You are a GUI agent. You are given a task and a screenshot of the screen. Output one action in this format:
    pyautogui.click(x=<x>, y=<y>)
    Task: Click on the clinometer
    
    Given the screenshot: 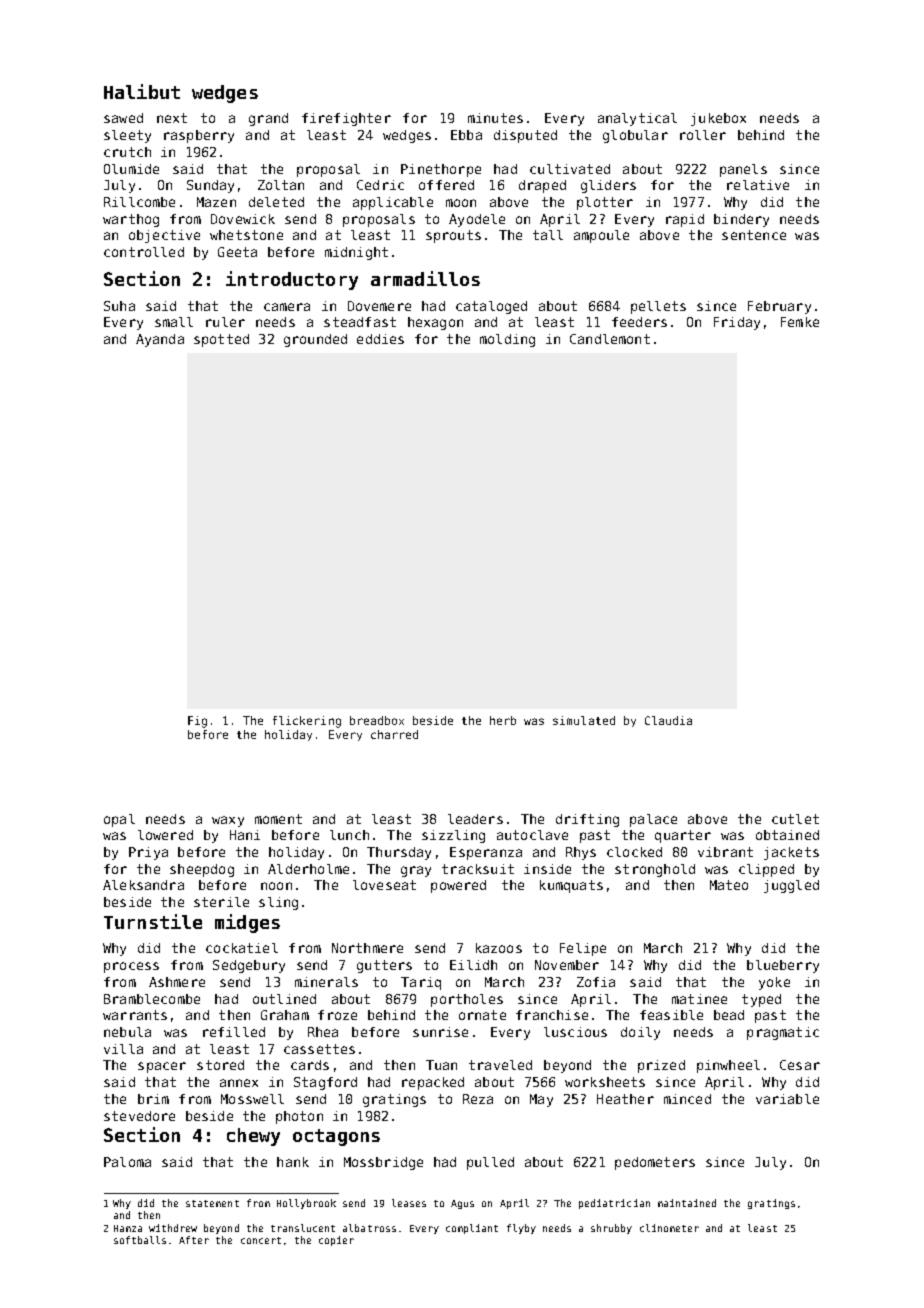 What is the action you would take?
    pyautogui.click(x=669, y=1228)
